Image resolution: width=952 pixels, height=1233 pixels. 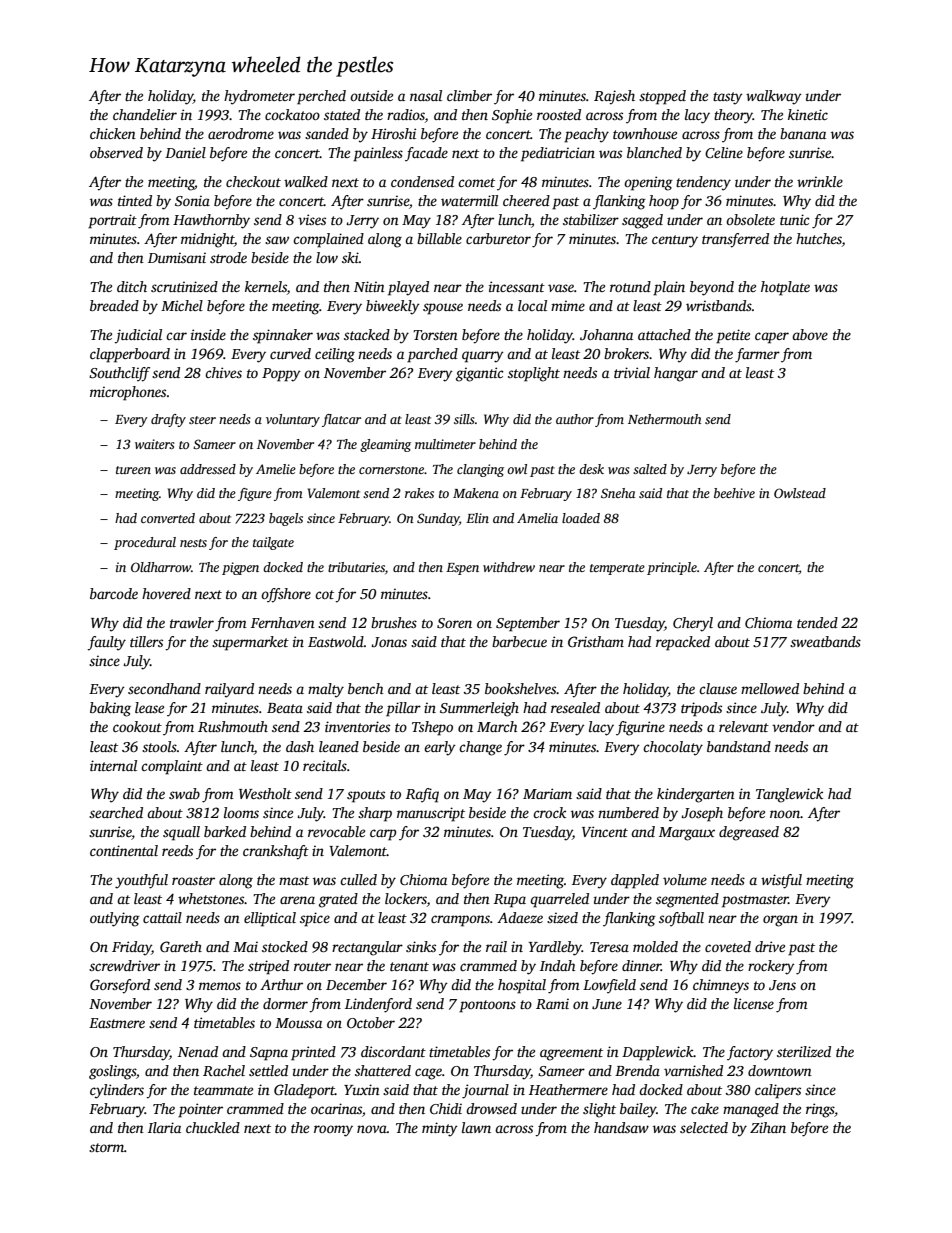 I want to click on chives, so click(x=223, y=372).
